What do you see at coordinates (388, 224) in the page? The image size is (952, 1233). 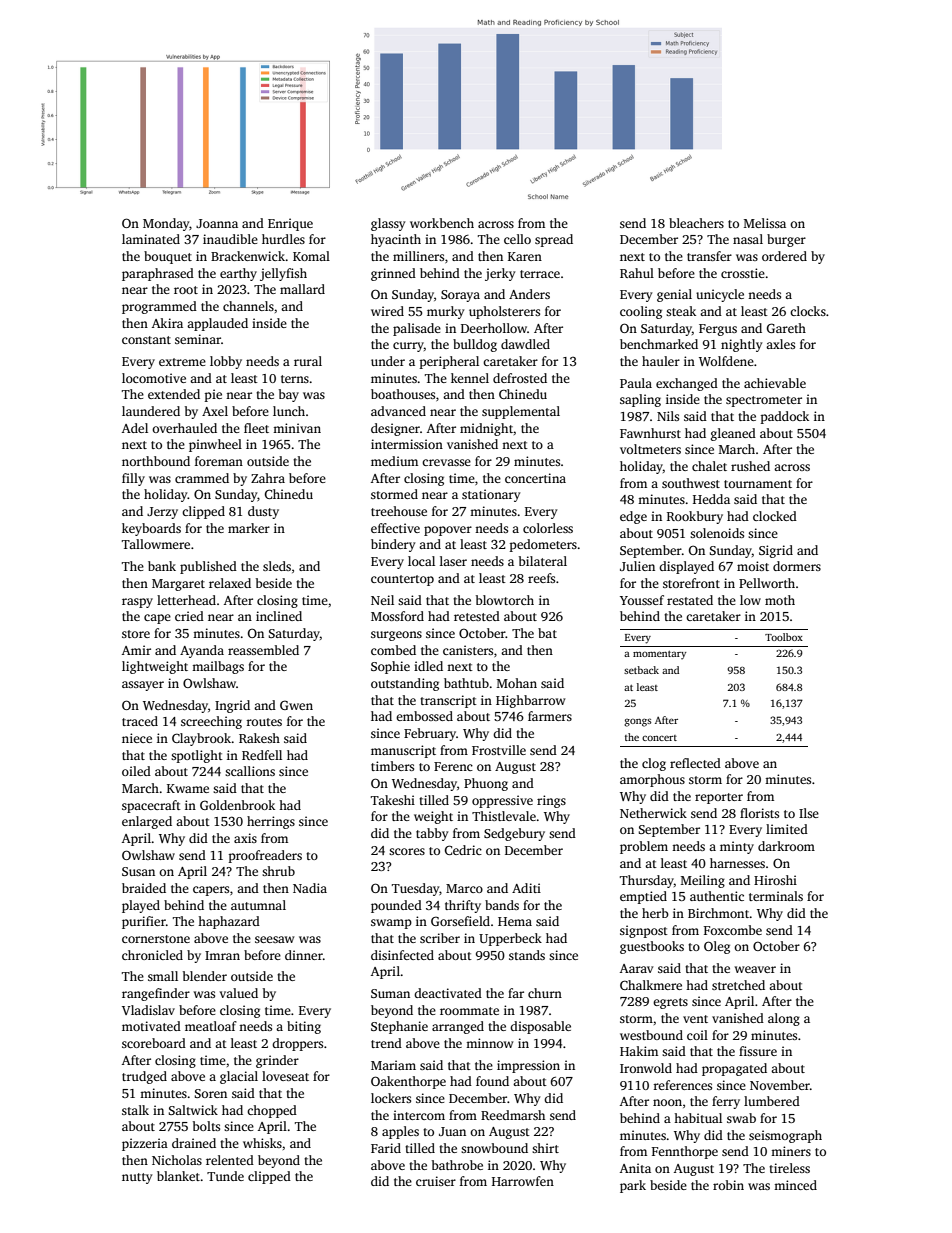 I see `glassy` at bounding box center [388, 224].
